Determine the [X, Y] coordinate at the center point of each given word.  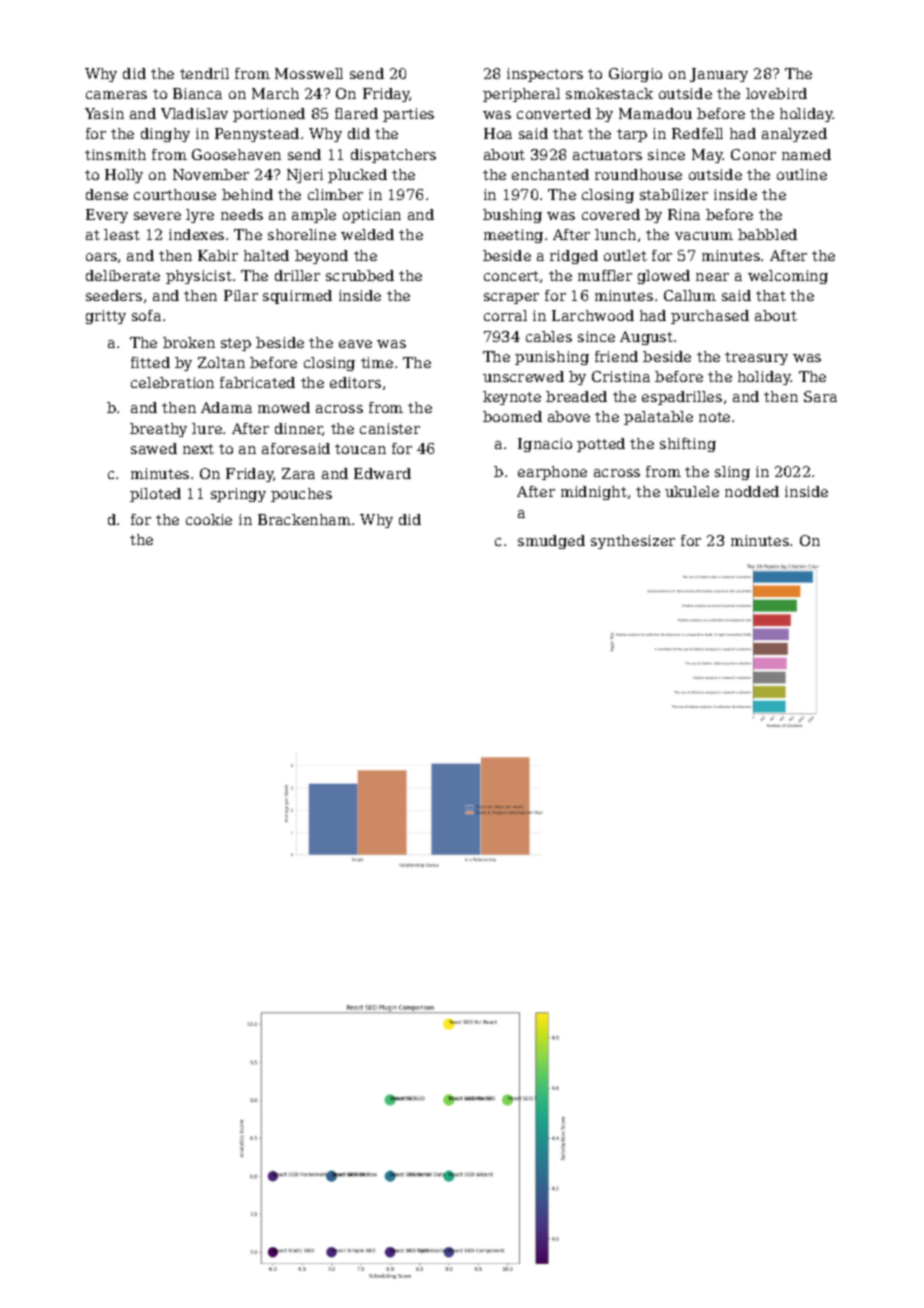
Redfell [697, 133]
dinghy [165, 135]
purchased [710, 317]
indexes [196, 234]
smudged [551, 542]
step [236, 344]
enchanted [550, 174]
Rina [684, 214]
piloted [155, 495]
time [377, 362]
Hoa [498, 133]
